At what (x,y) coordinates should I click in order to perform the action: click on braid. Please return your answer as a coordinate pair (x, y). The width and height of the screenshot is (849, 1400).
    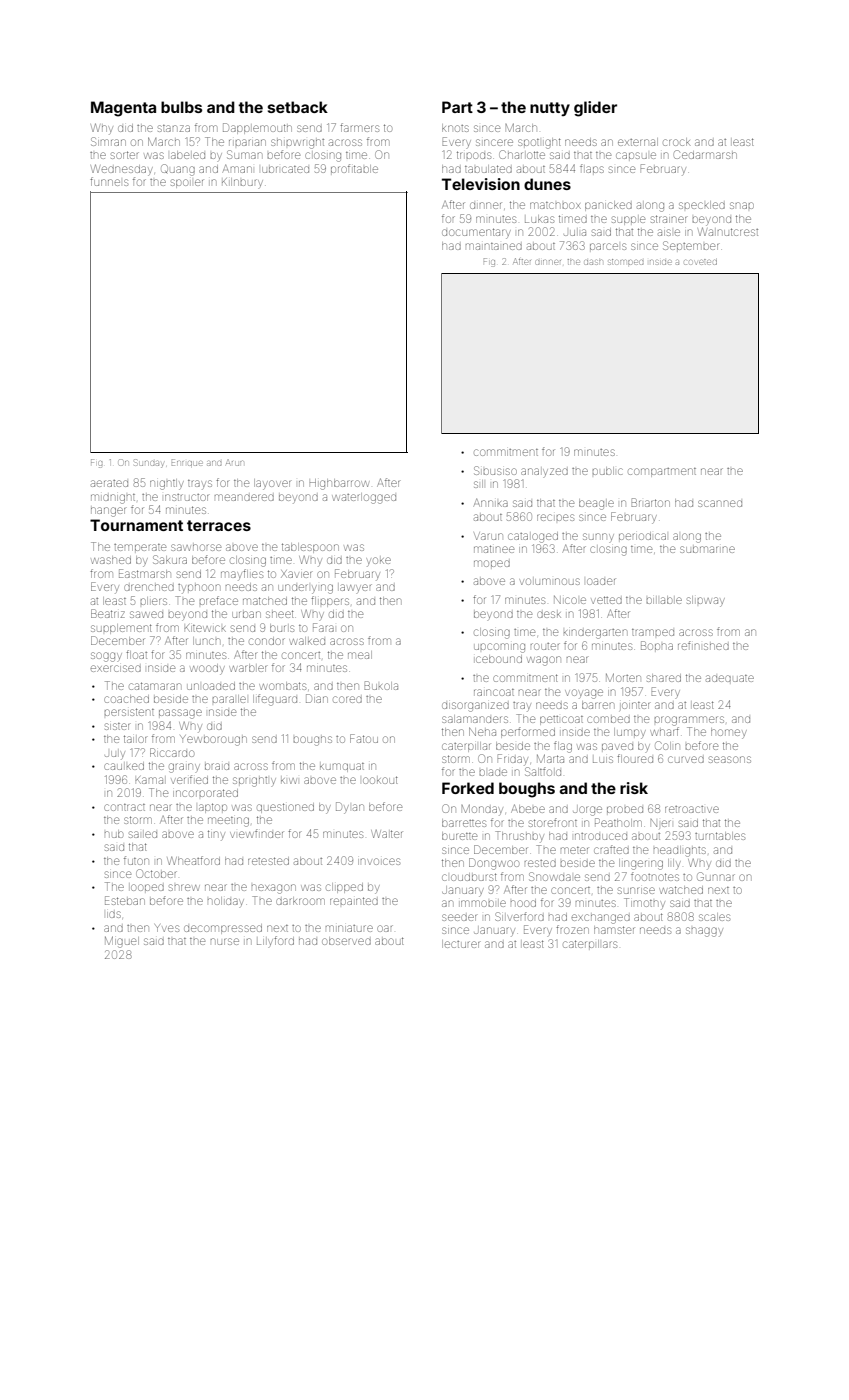
    Looking at the image, I should click on (217, 766).
